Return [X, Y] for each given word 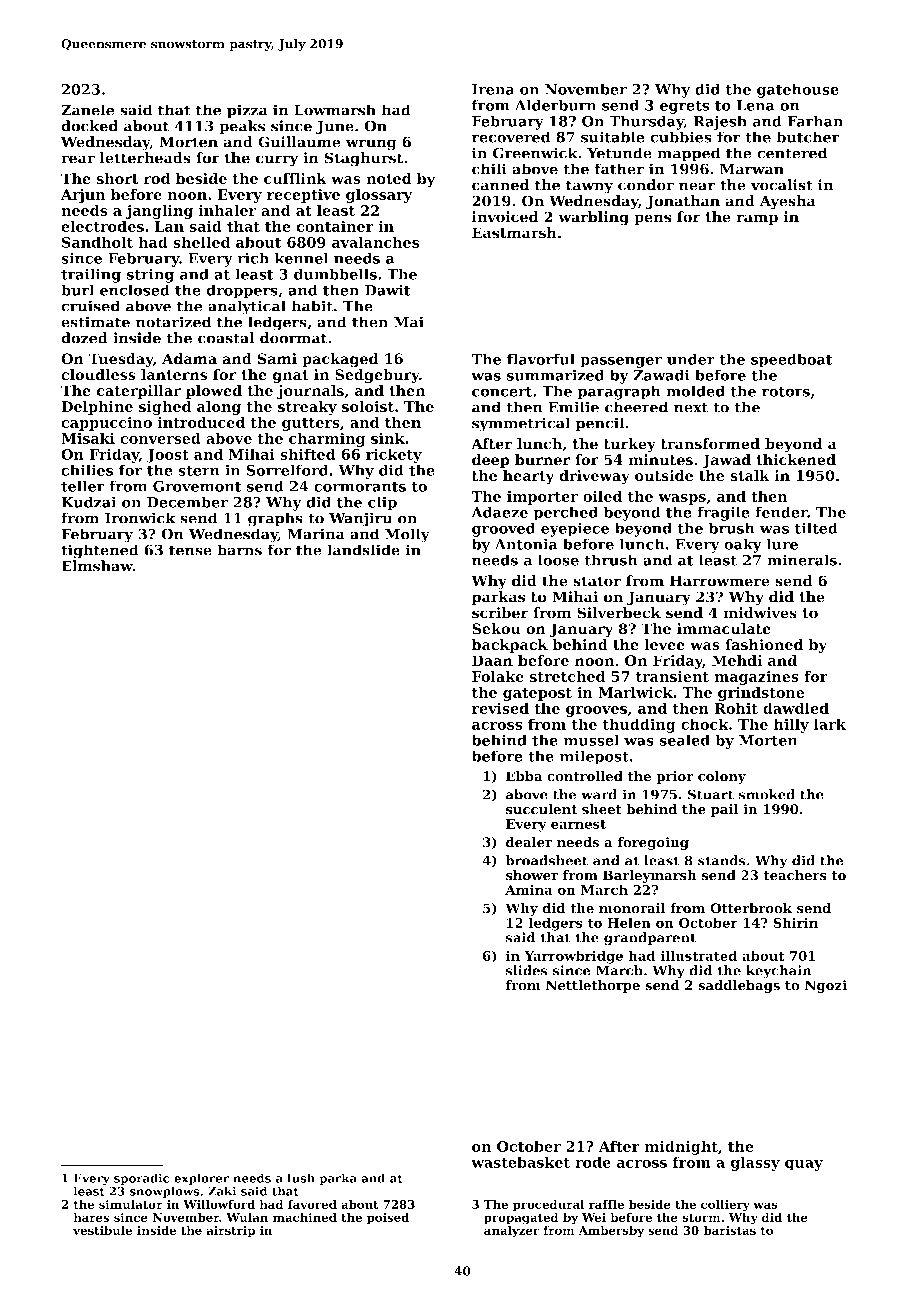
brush [732, 528]
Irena [493, 89]
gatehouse [798, 90]
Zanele [88, 110]
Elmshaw [97, 566]
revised [500, 708]
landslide [363, 550]
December [187, 502]
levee [664, 644]
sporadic [142, 1179]
